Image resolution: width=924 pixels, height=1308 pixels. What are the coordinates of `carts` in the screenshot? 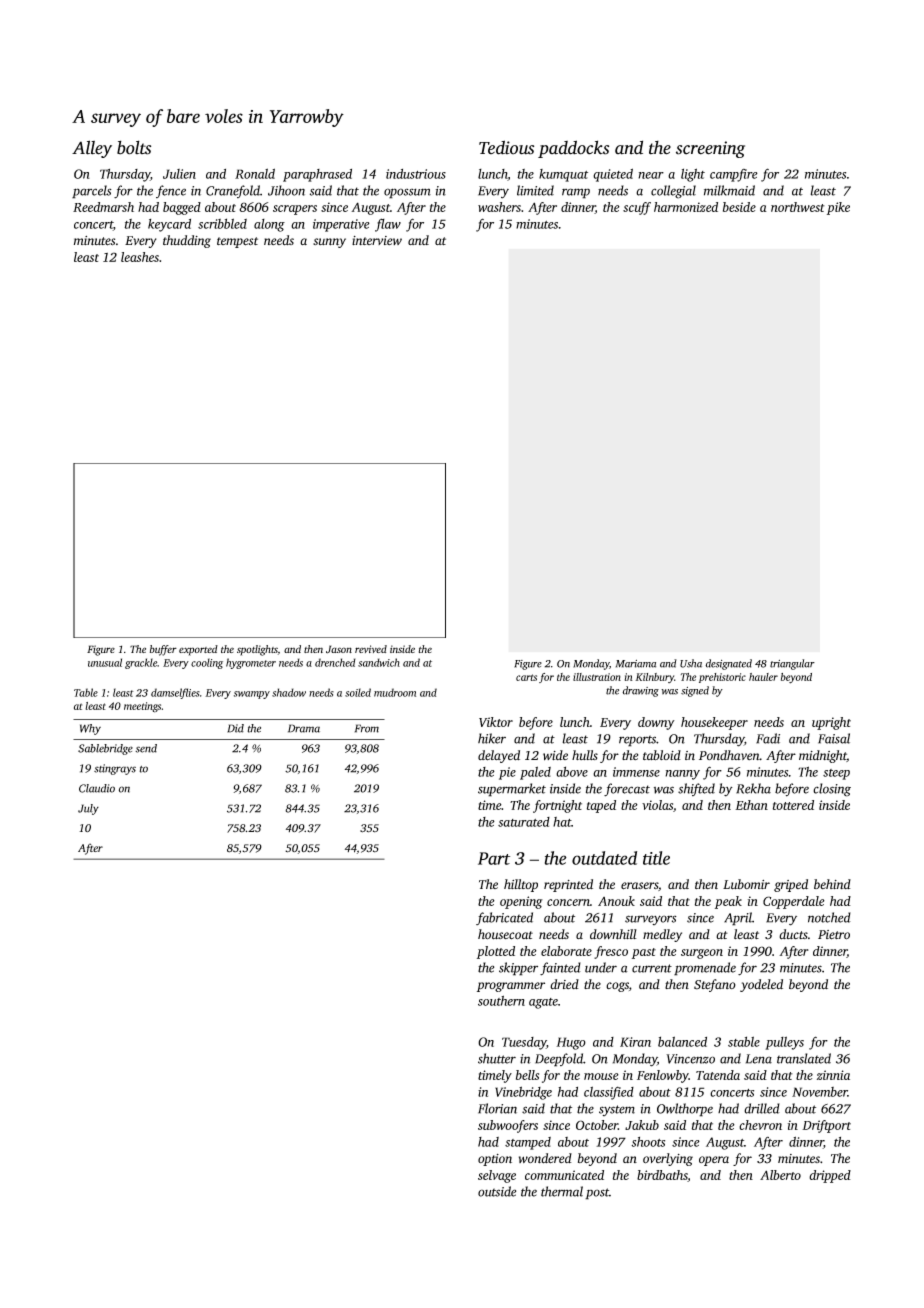 It's located at (526, 677).
